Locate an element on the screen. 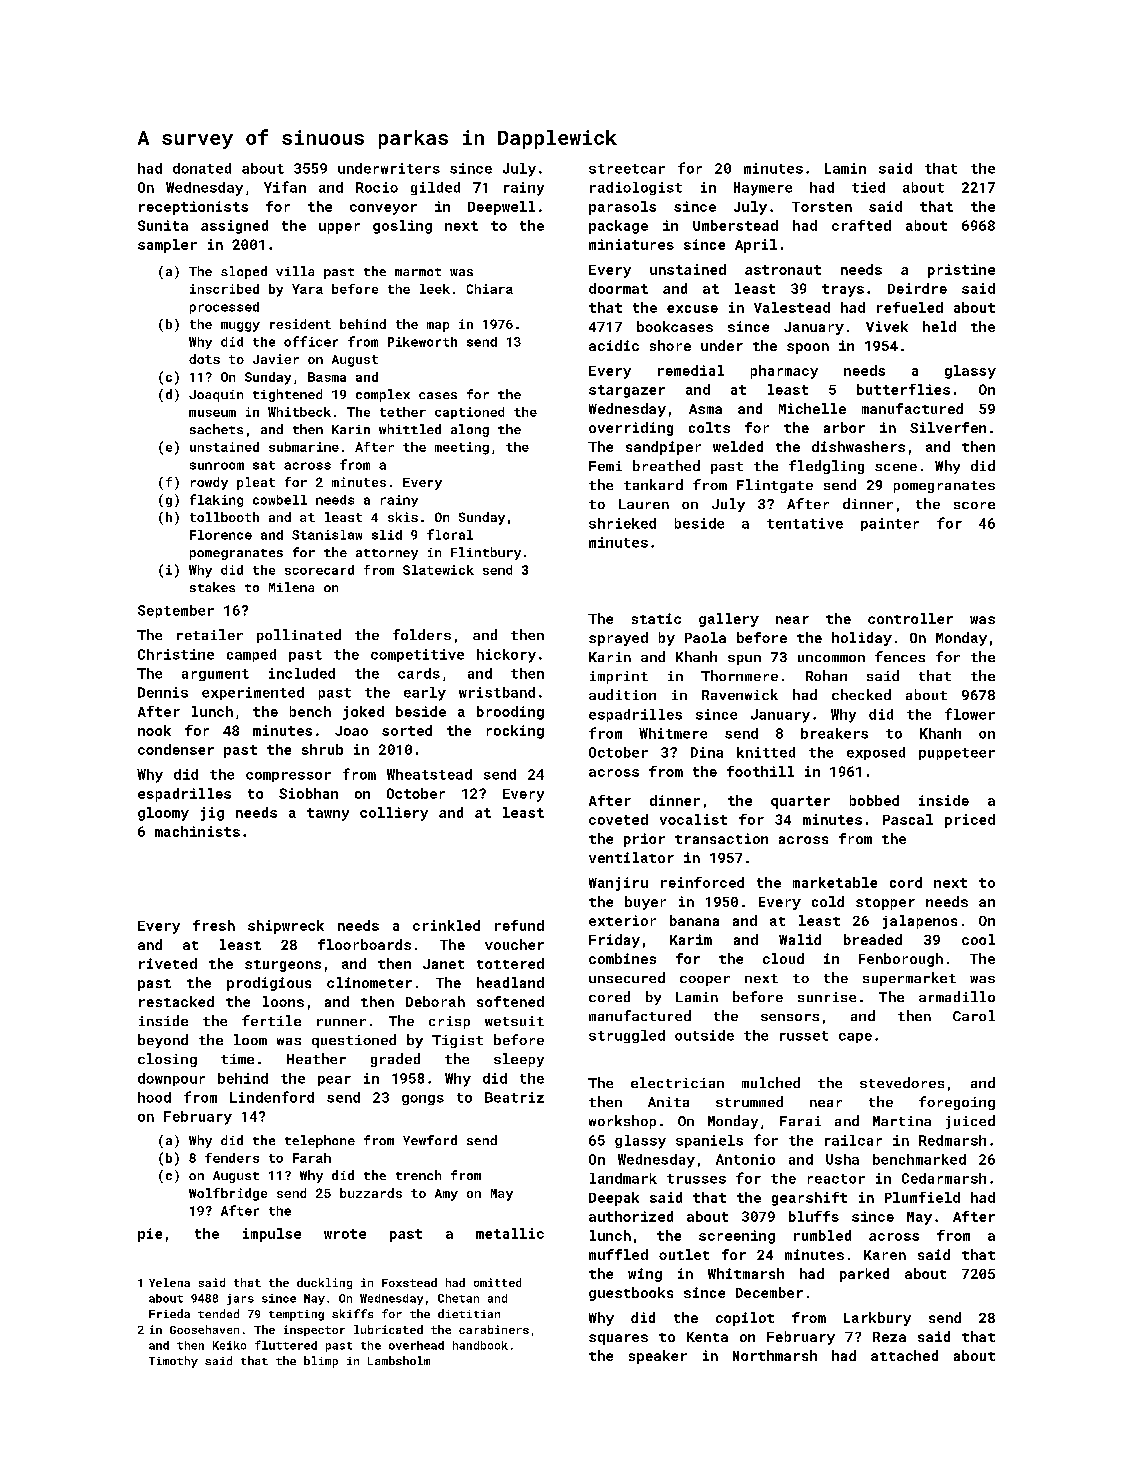  Timothy is located at coordinates (173, 1362).
